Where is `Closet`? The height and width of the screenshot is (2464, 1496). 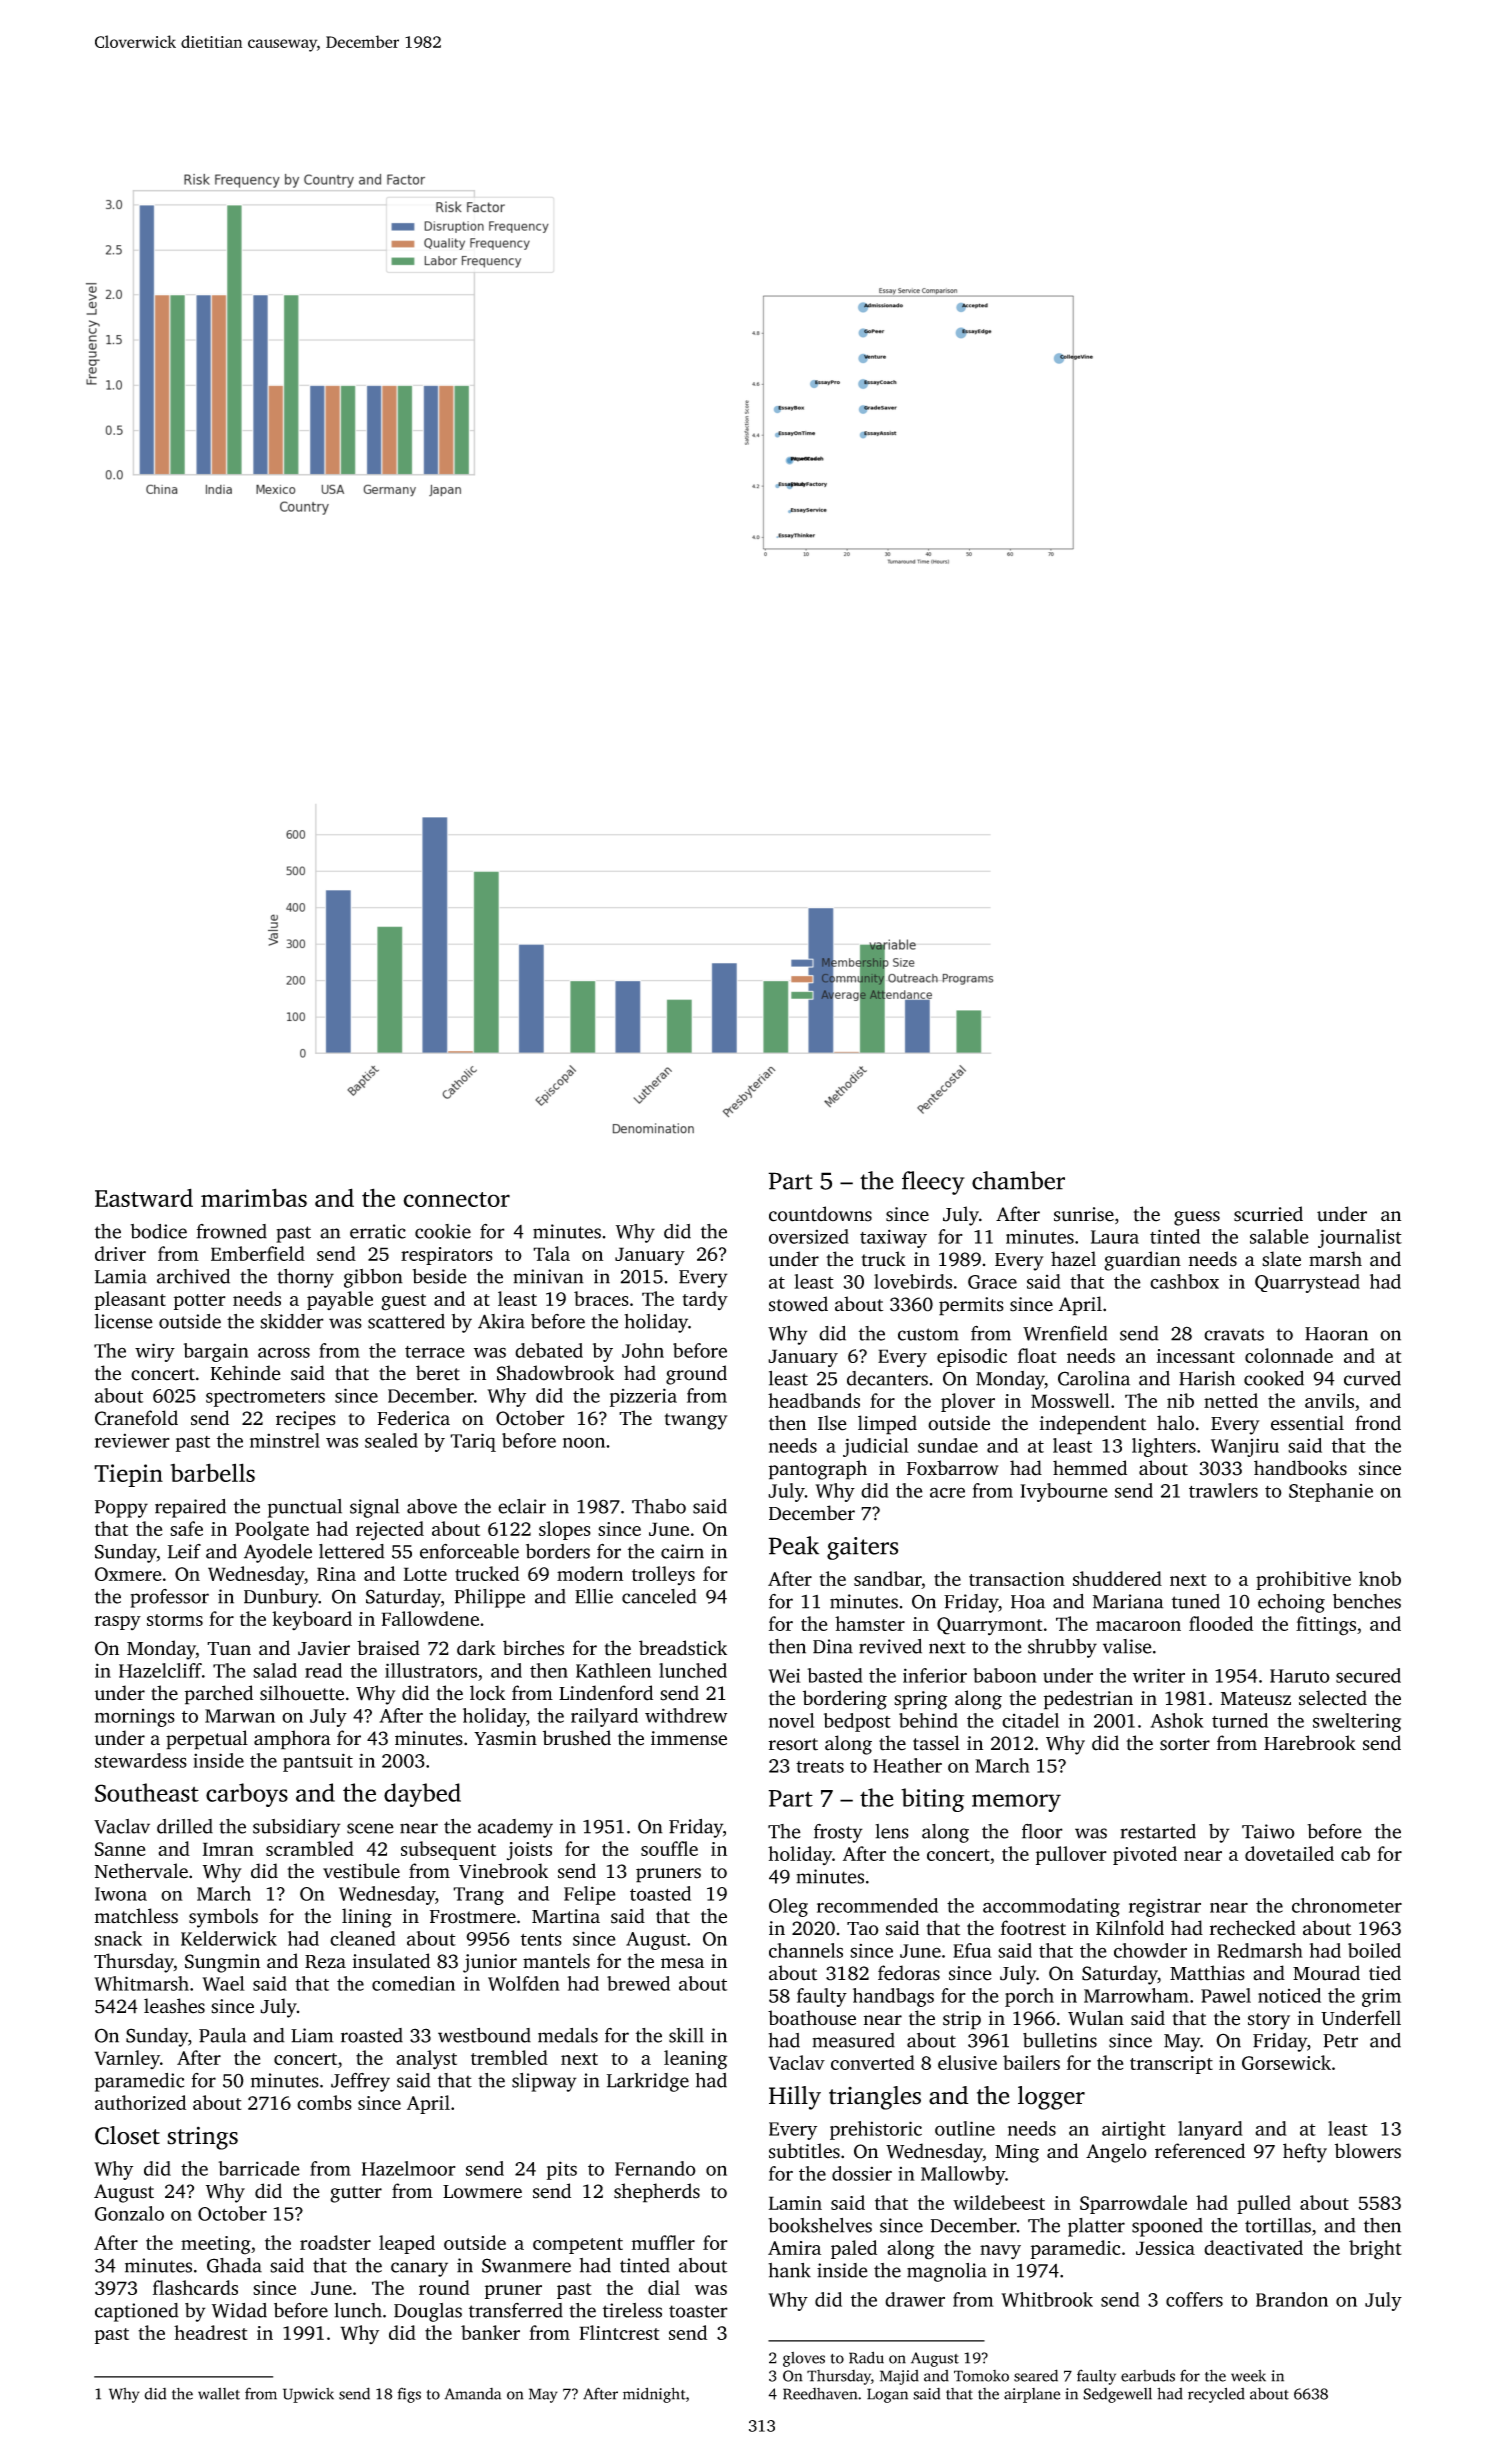
Closet is located at coordinates (127, 2135).
